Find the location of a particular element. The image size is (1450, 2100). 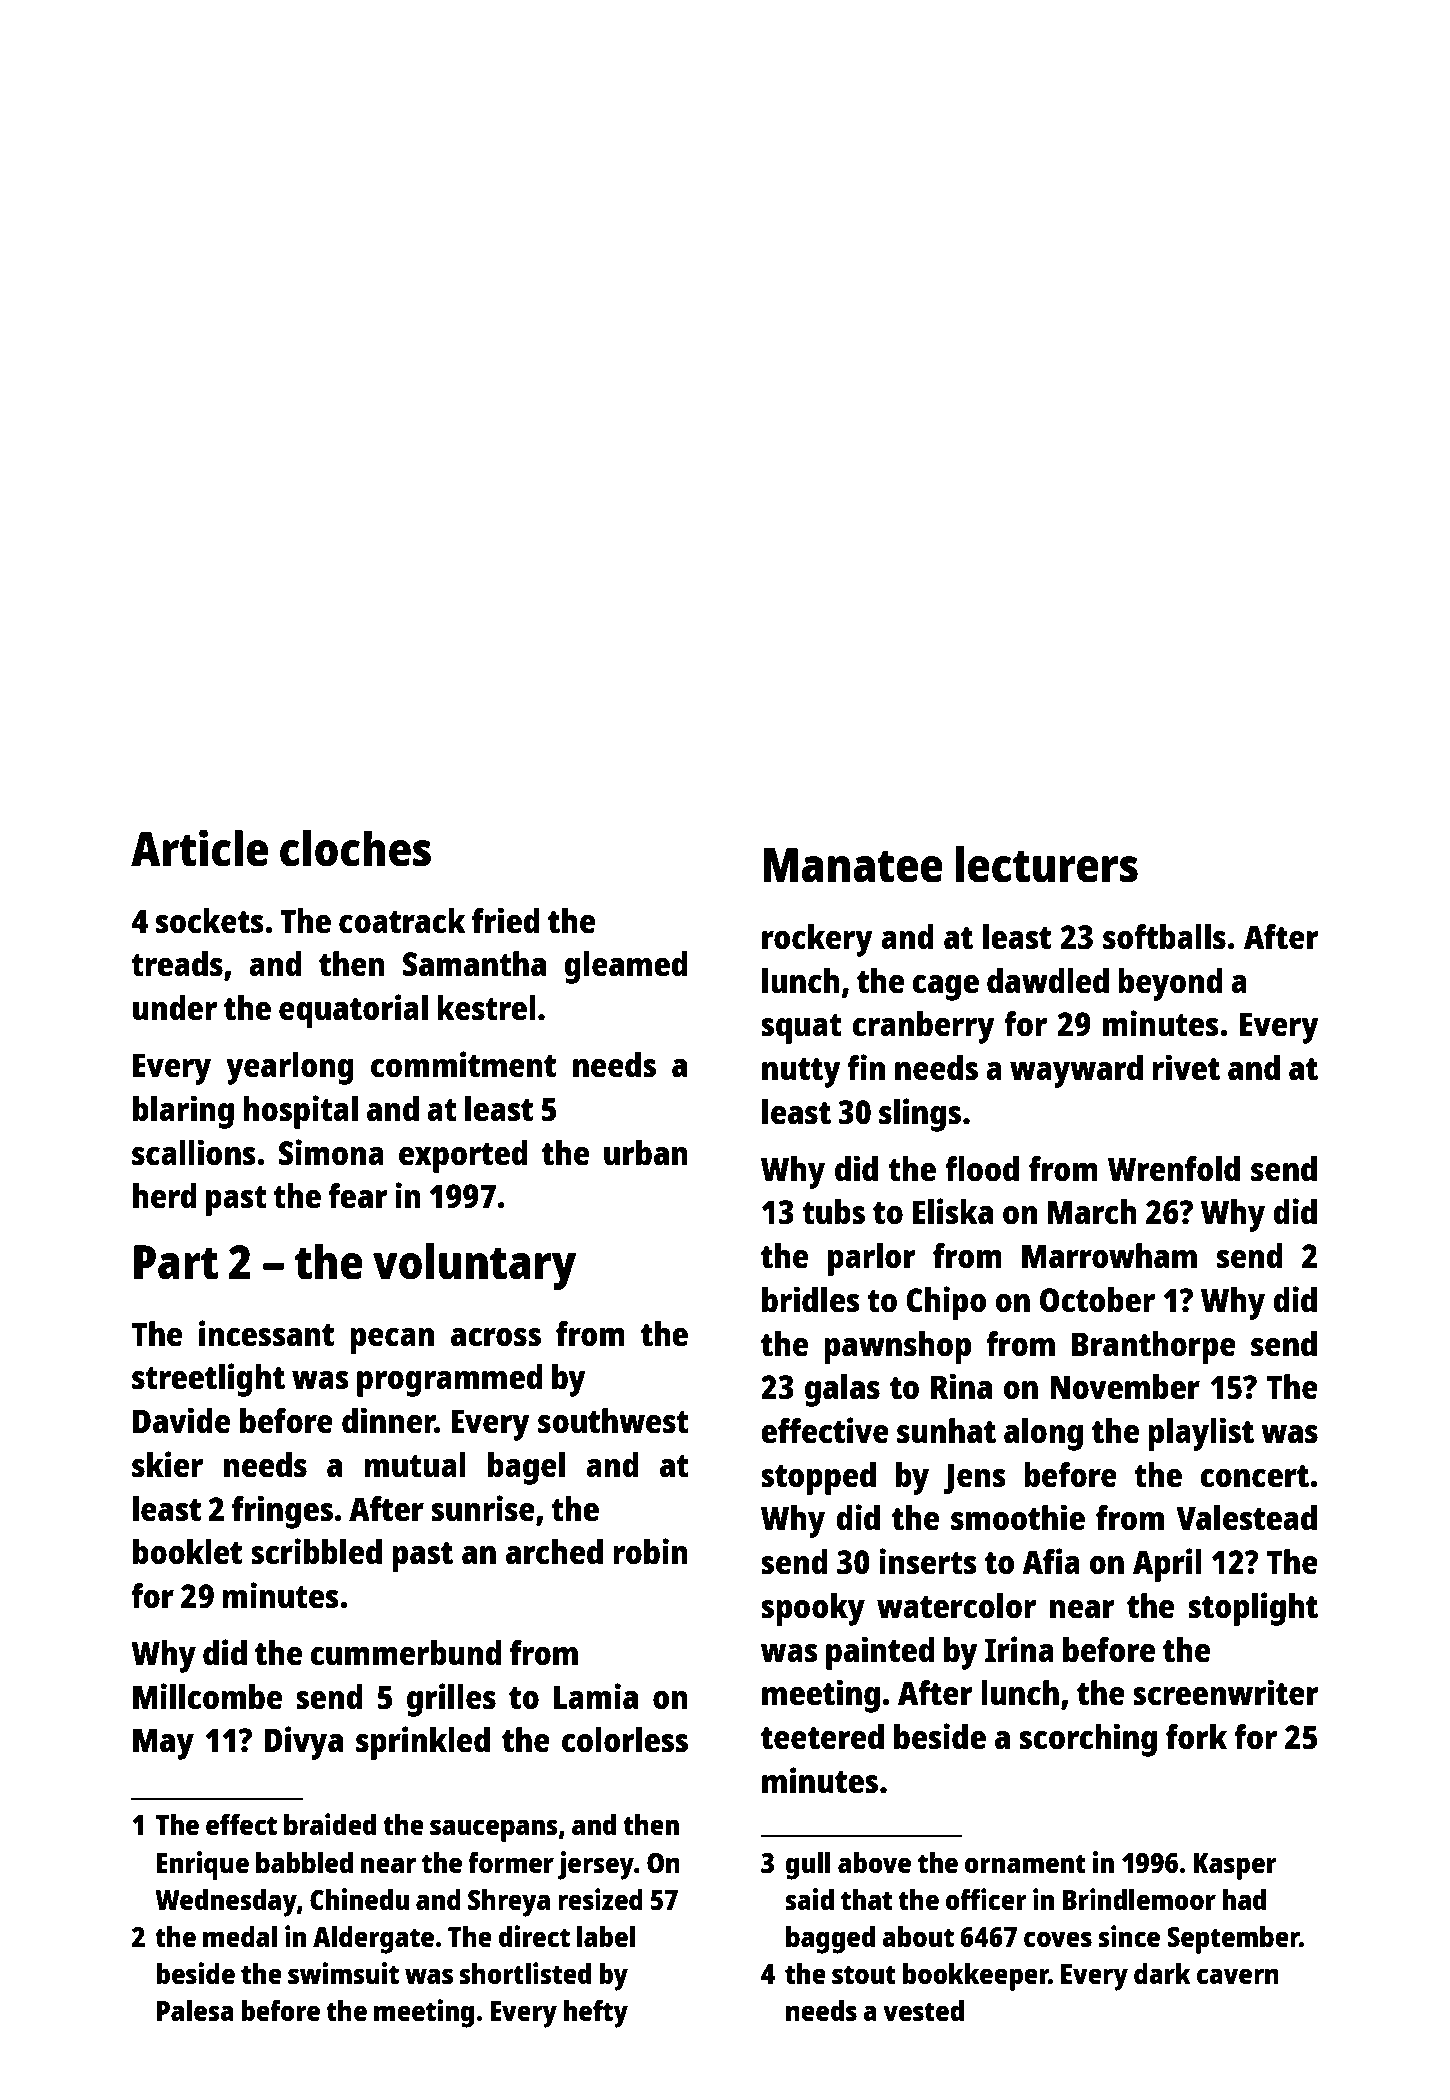

concert is located at coordinates (1254, 1476).
